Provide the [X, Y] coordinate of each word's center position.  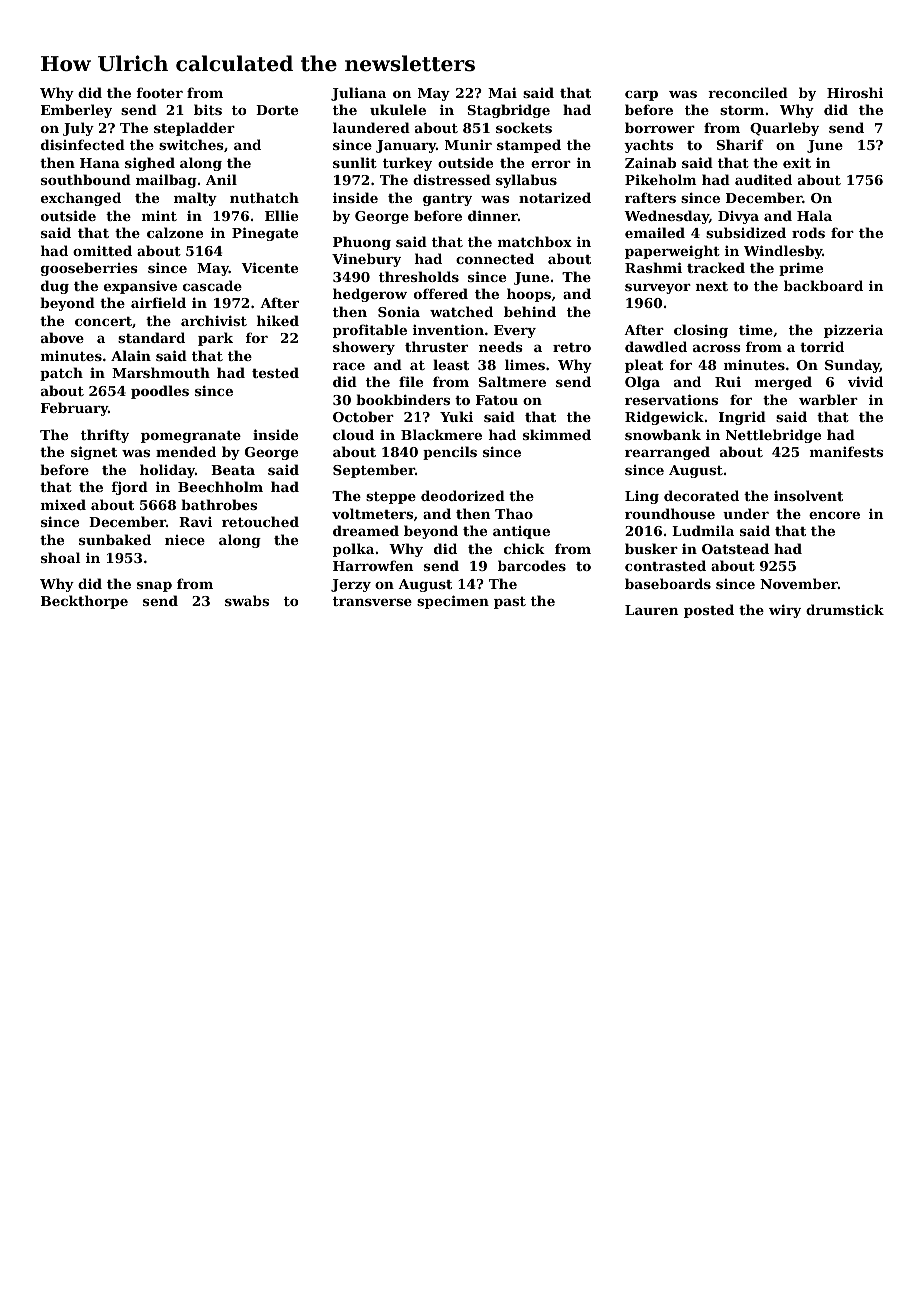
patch [61, 374]
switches [191, 144]
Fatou [497, 400]
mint [159, 216]
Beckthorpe [84, 602]
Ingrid [742, 418]
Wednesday [666, 217]
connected [495, 258]
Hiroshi [855, 92]
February [74, 409]
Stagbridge [508, 111]
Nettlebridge [773, 436]
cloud [353, 434]
